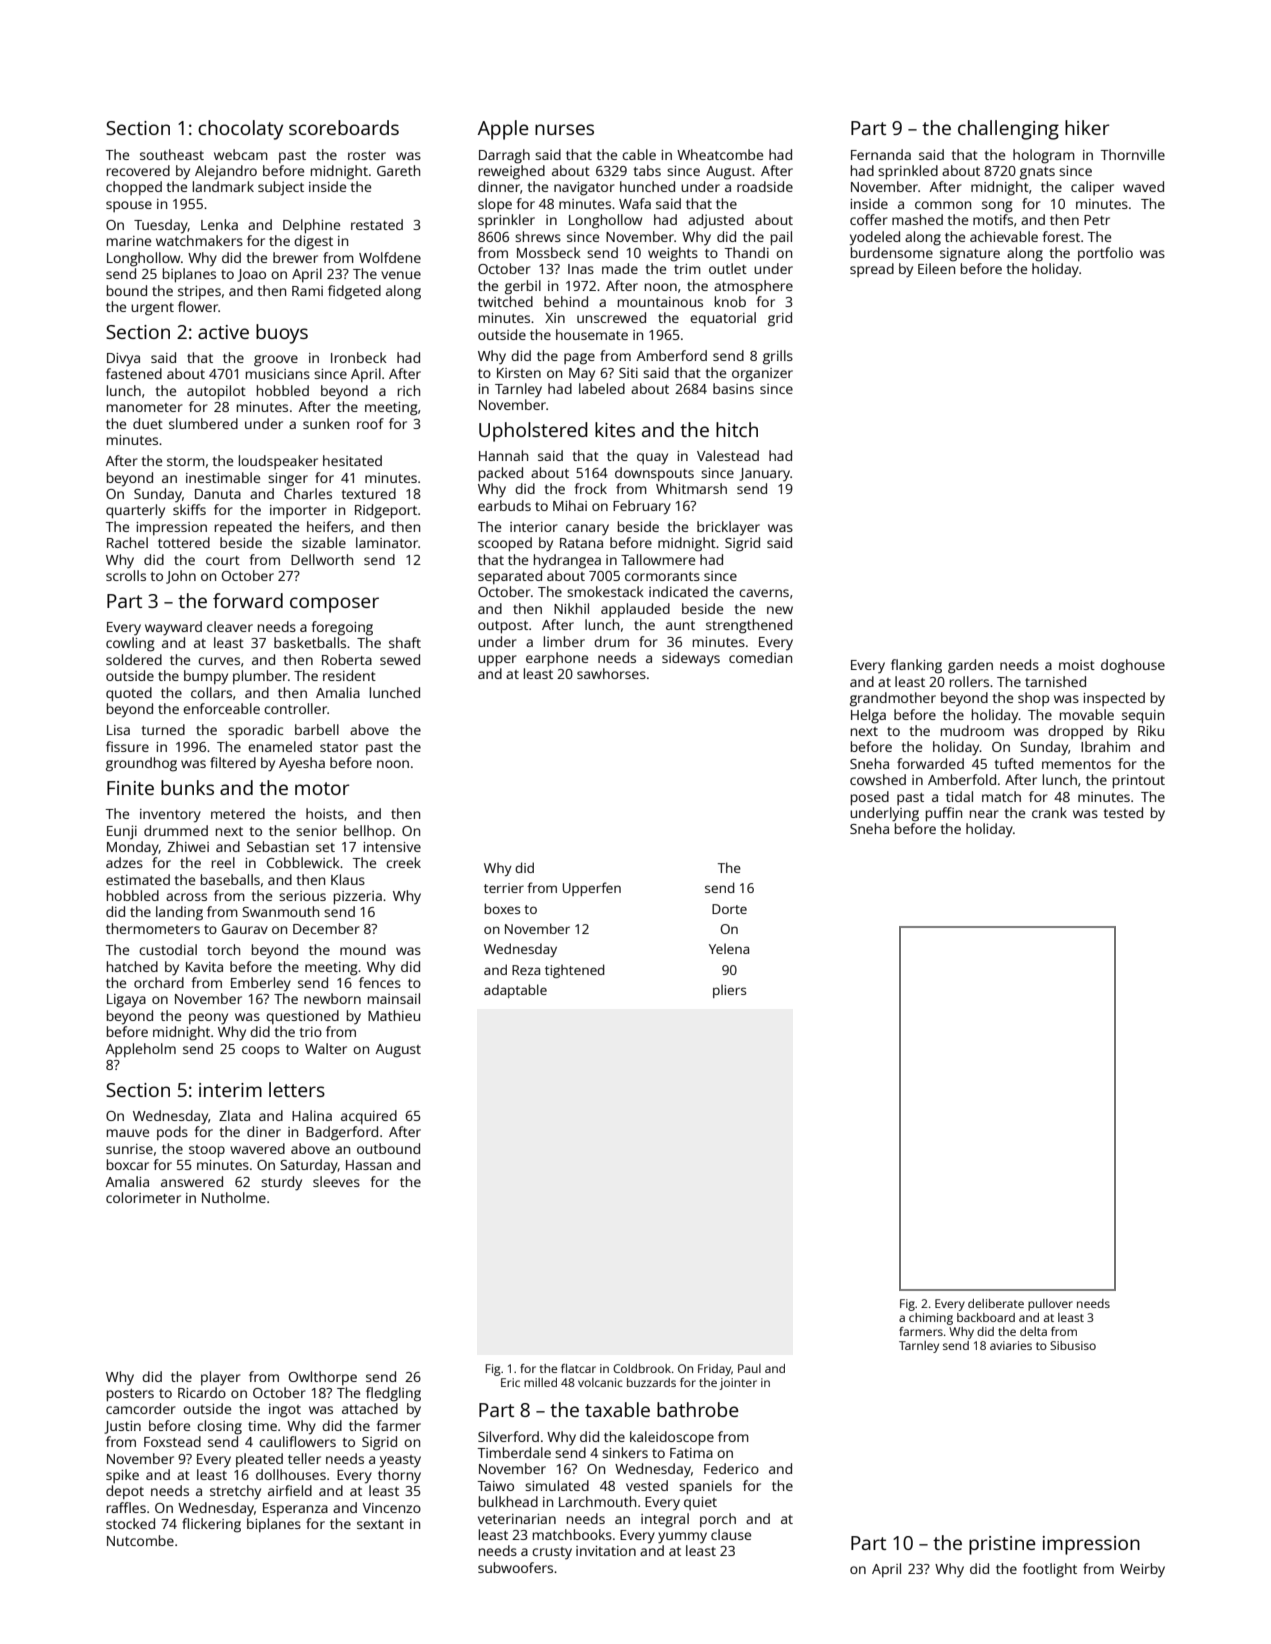 The image size is (1271, 1644). I want to click on chocolaty, so click(240, 130).
